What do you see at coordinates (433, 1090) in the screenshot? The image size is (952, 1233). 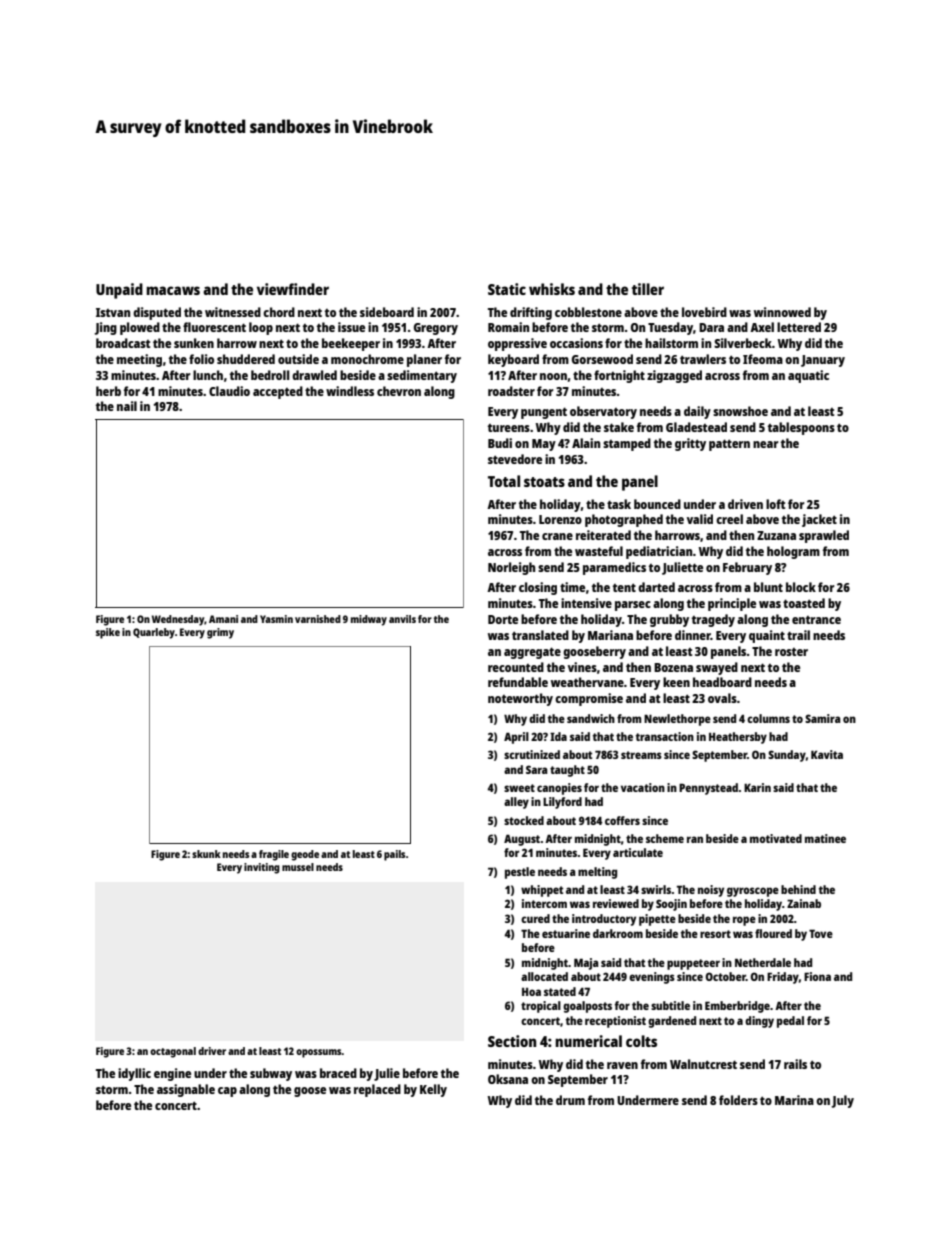 I see `Kelly` at bounding box center [433, 1090].
